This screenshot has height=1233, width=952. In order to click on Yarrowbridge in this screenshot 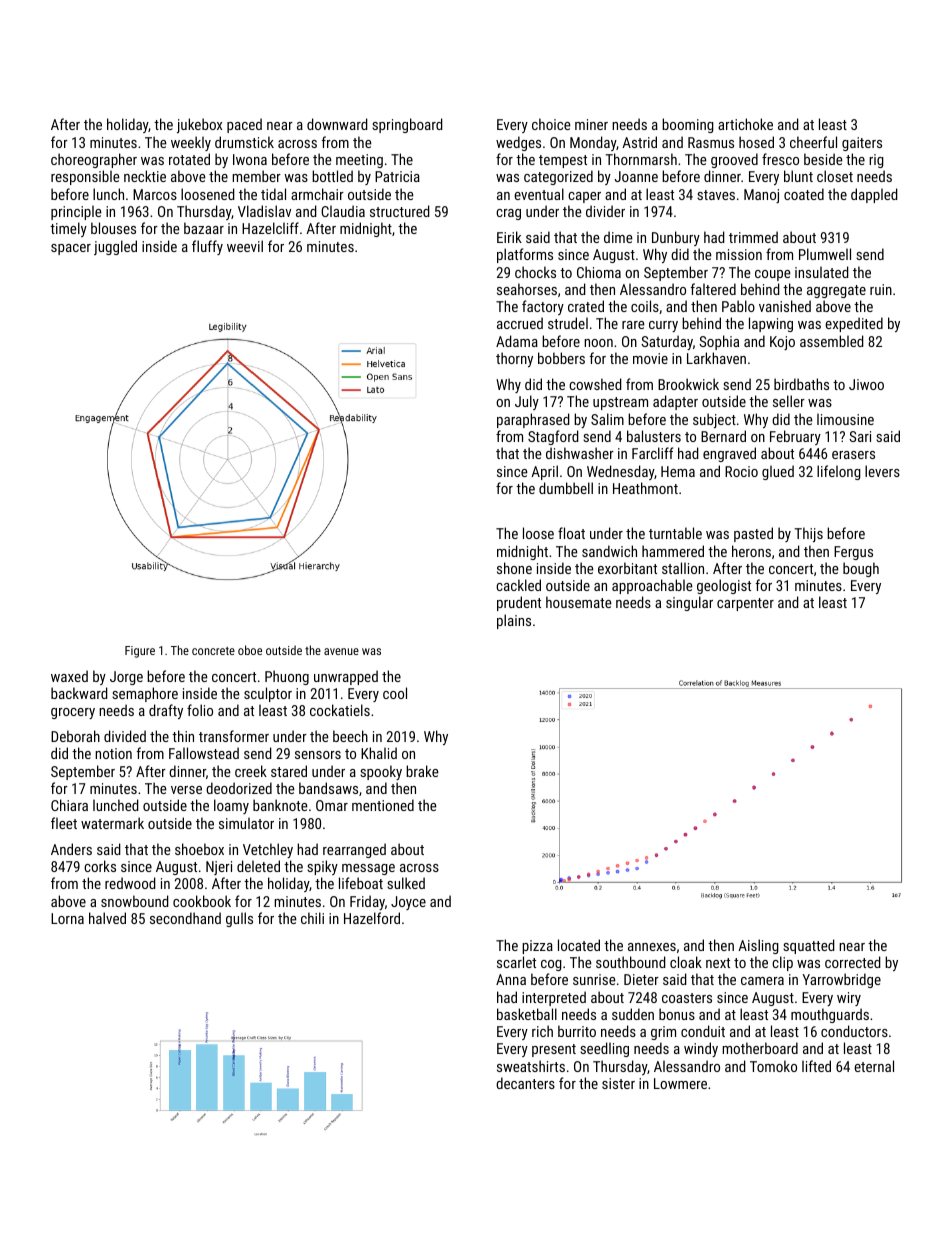, I will do `click(841, 980)`.
